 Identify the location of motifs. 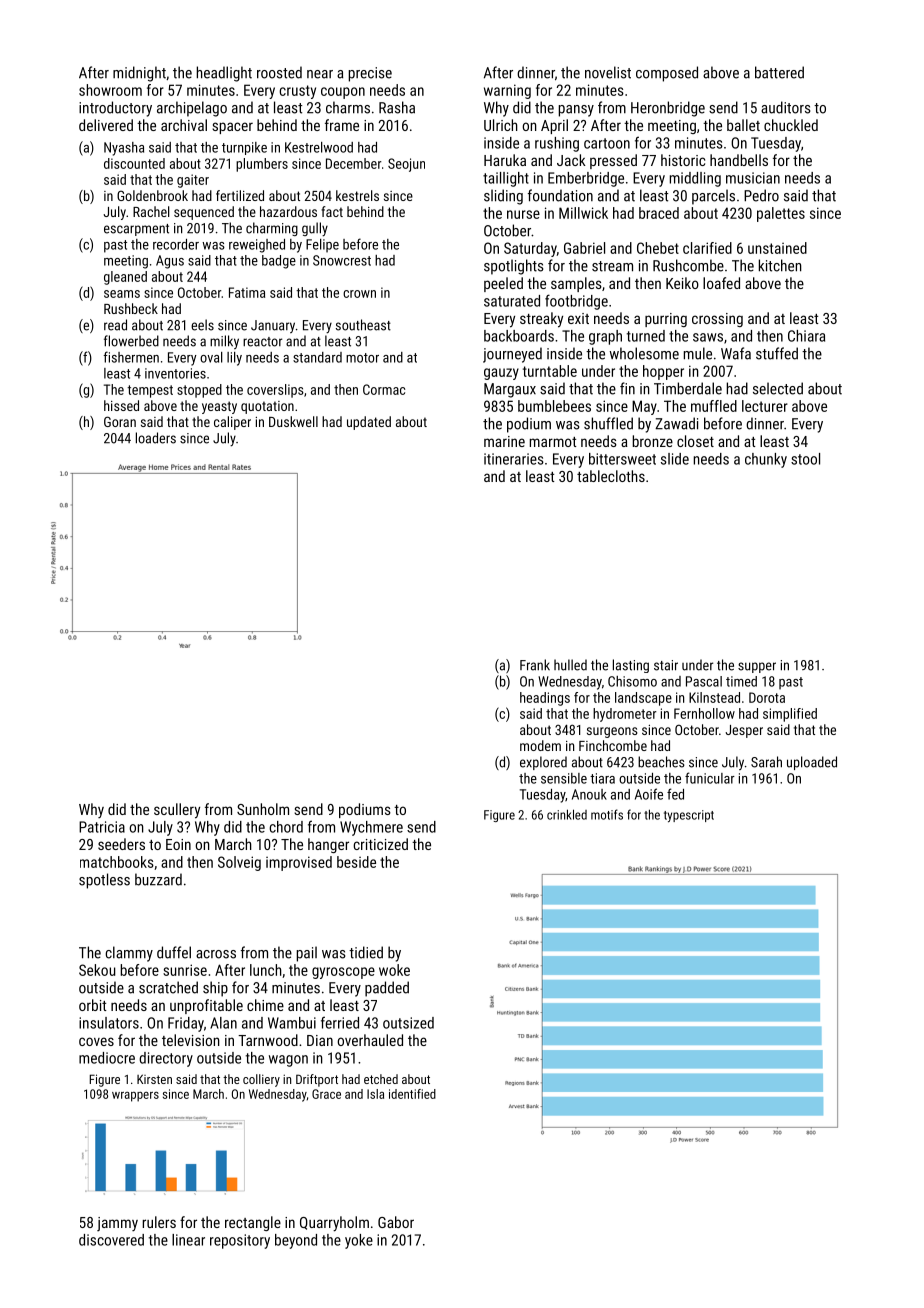
(607, 814).
